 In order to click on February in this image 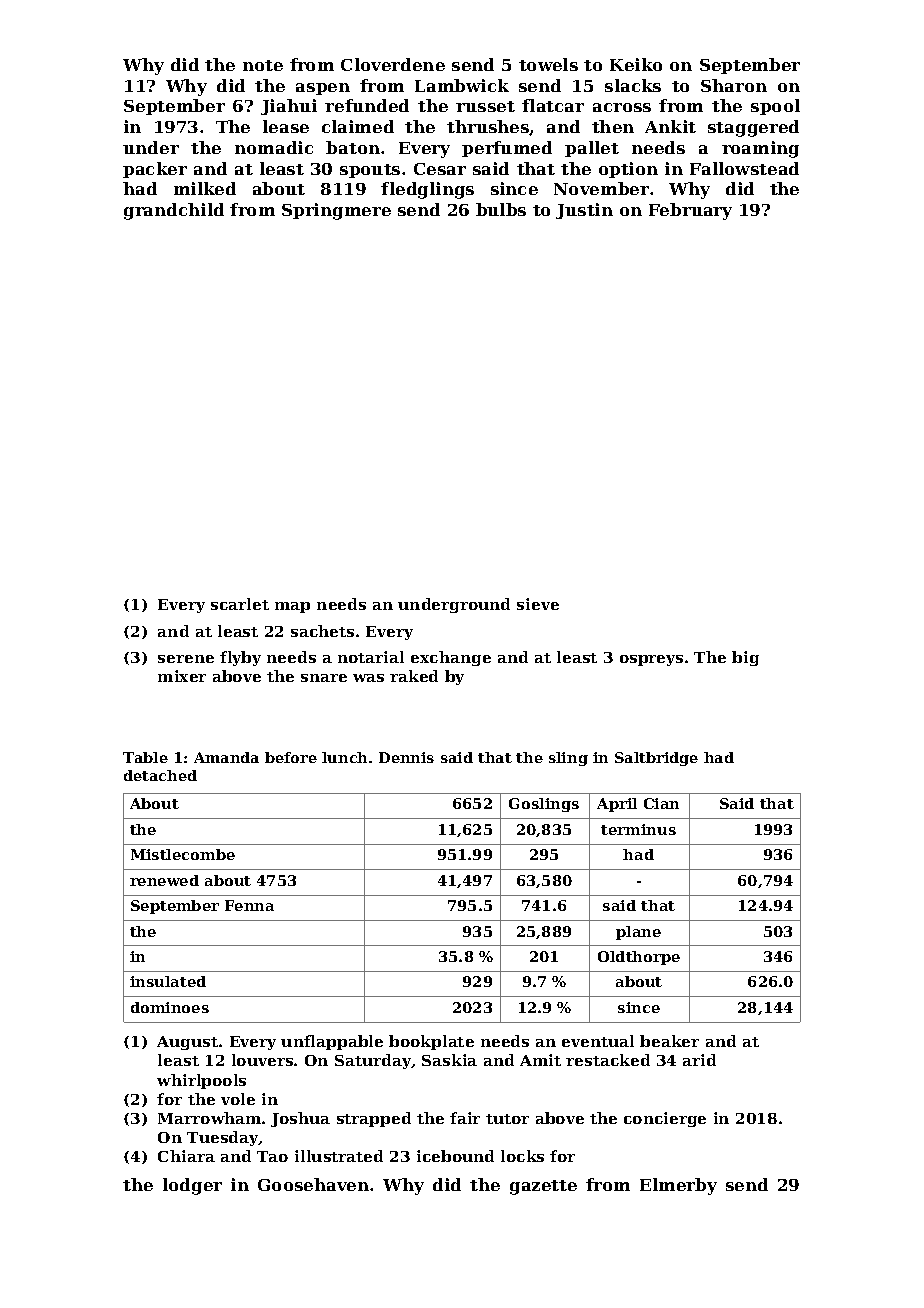, I will do `click(690, 211)`.
